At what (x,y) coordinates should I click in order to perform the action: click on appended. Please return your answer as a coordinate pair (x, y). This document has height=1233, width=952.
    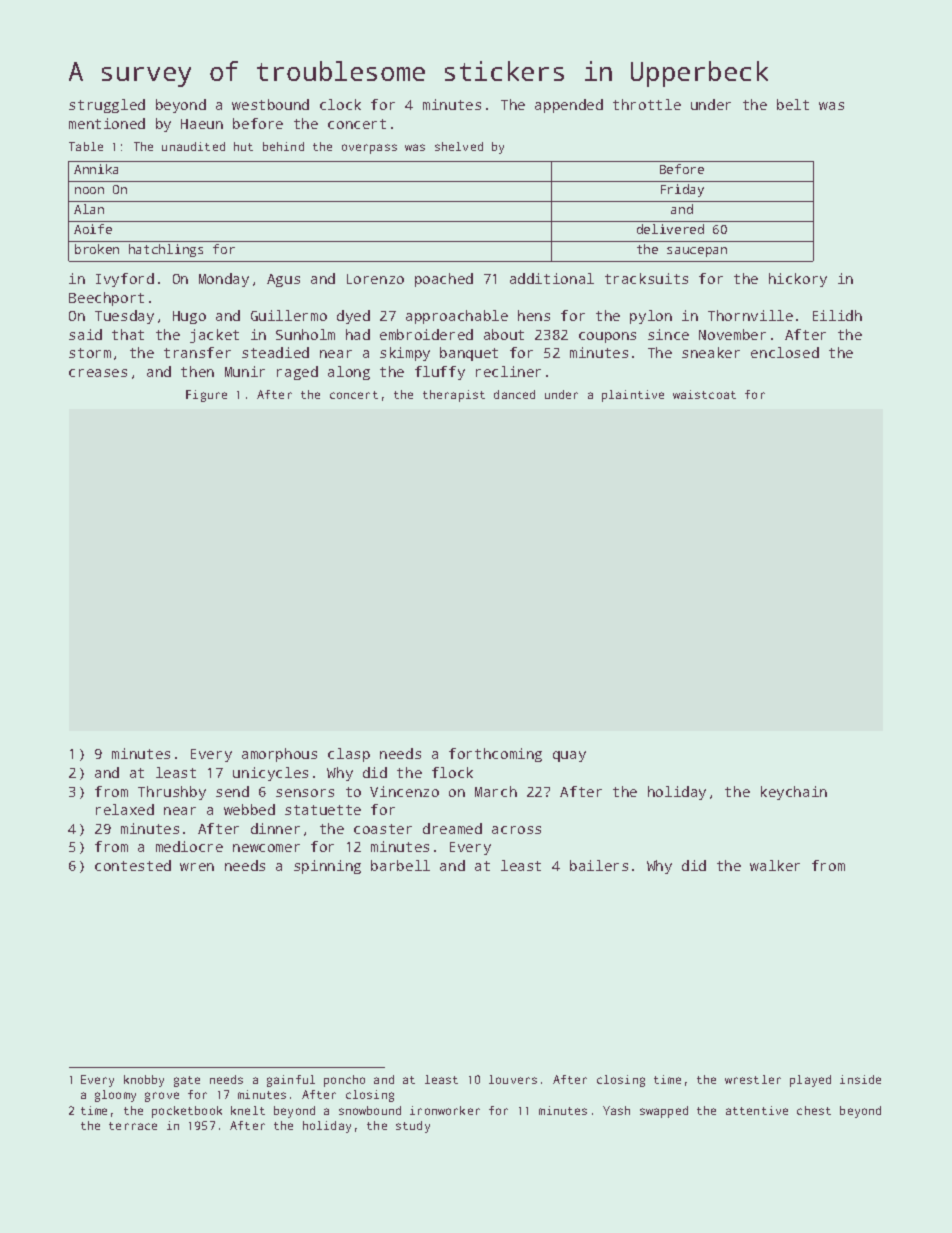
    Looking at the image, I should click on (569, 106).
